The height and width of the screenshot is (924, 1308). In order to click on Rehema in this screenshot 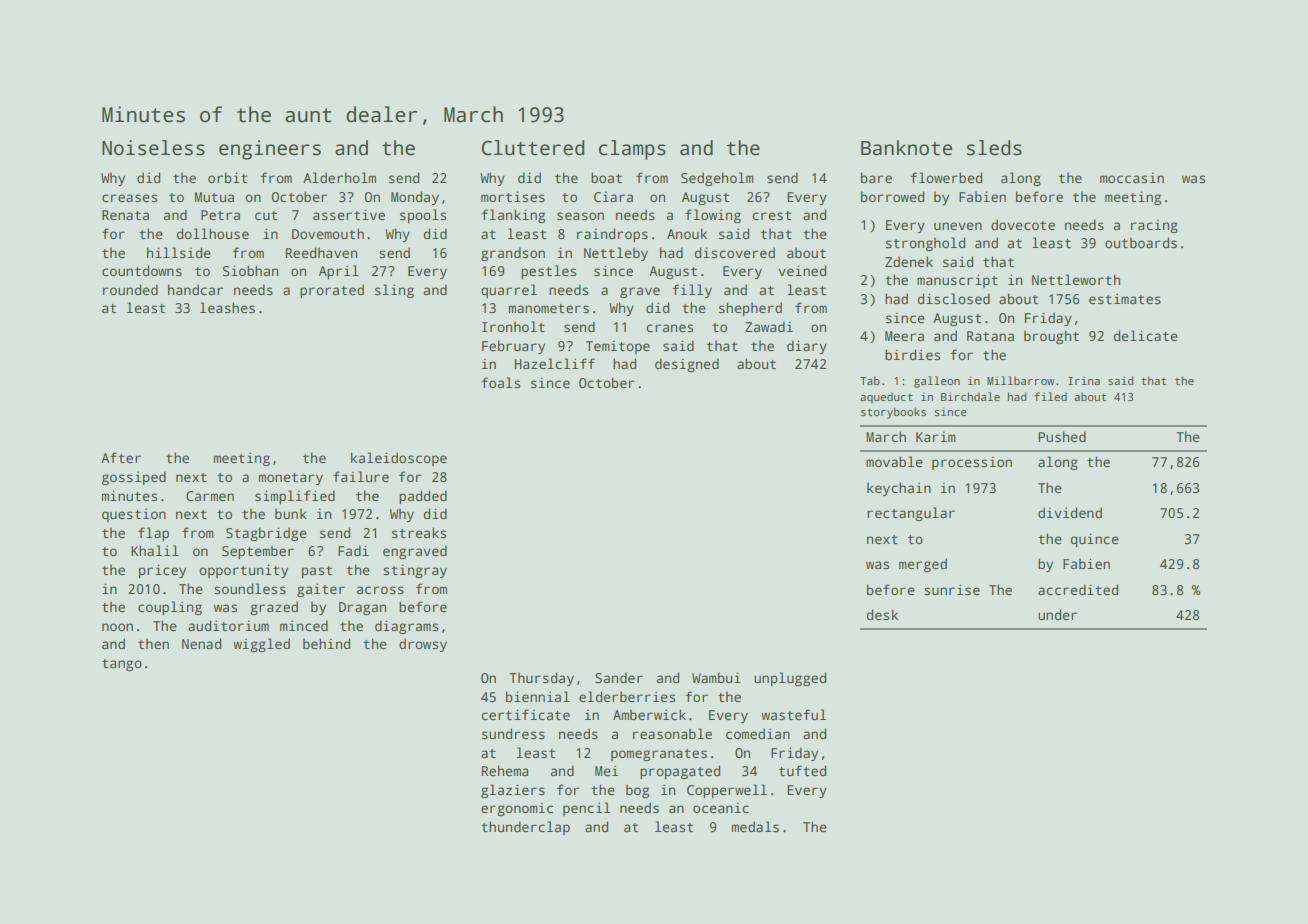, I will do `click(505, 770)`.
